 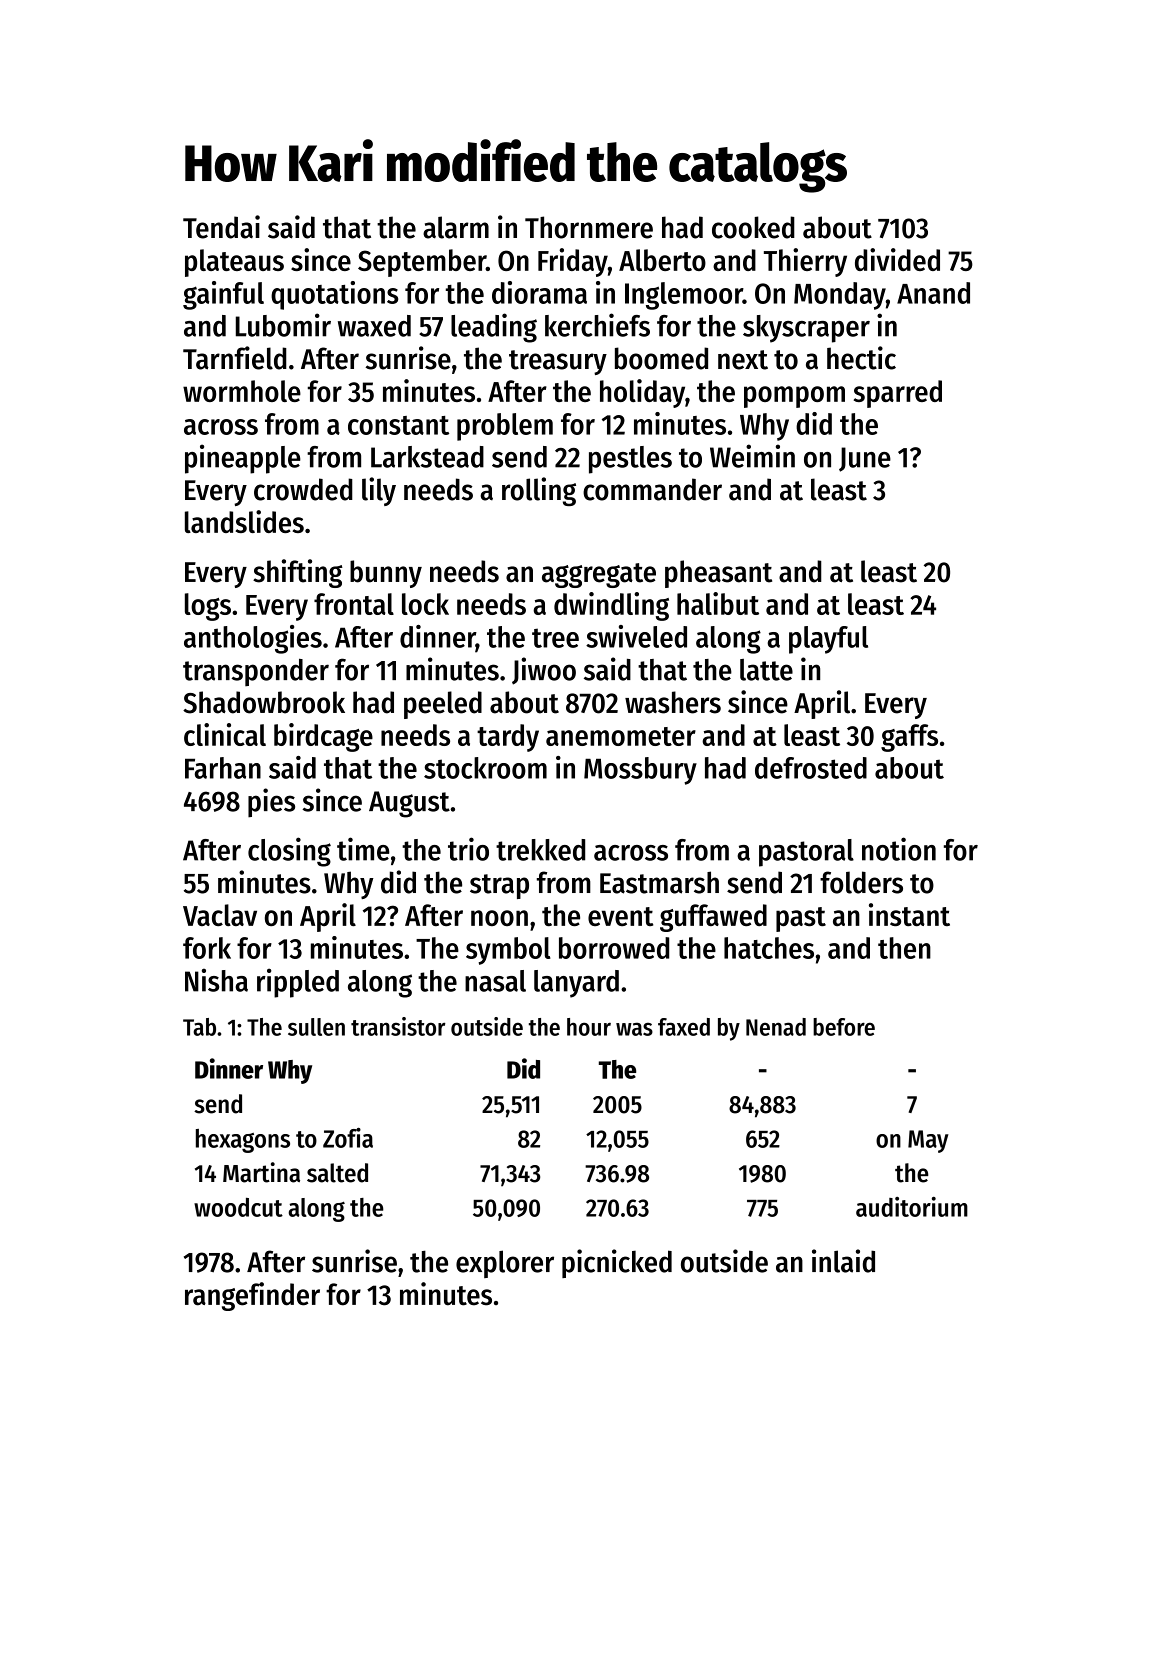 I want to click on hexagons, so click(x=243, y=1141).
